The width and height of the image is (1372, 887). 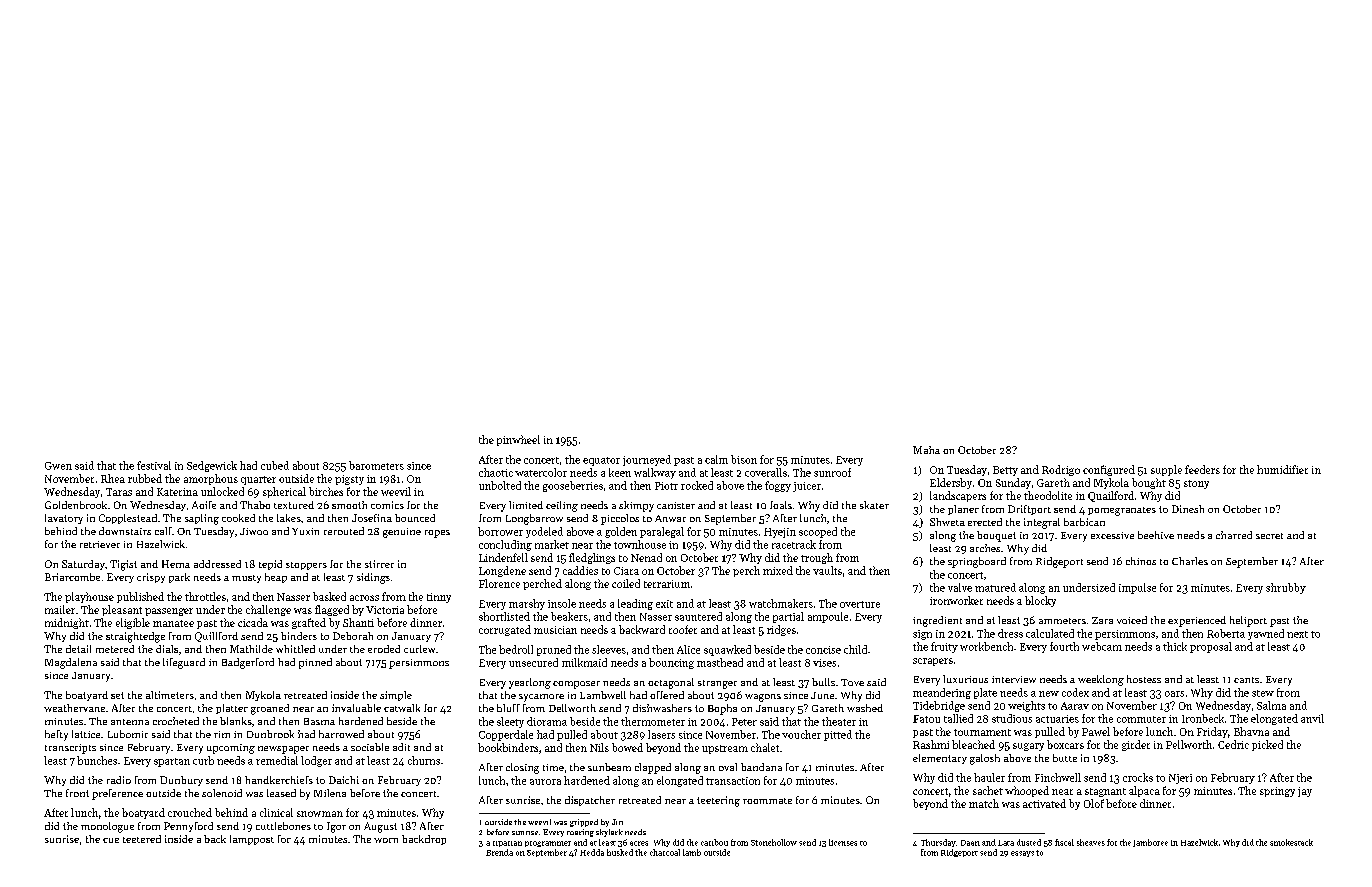 I want to click on cubed, so click(x=275, y=465).
